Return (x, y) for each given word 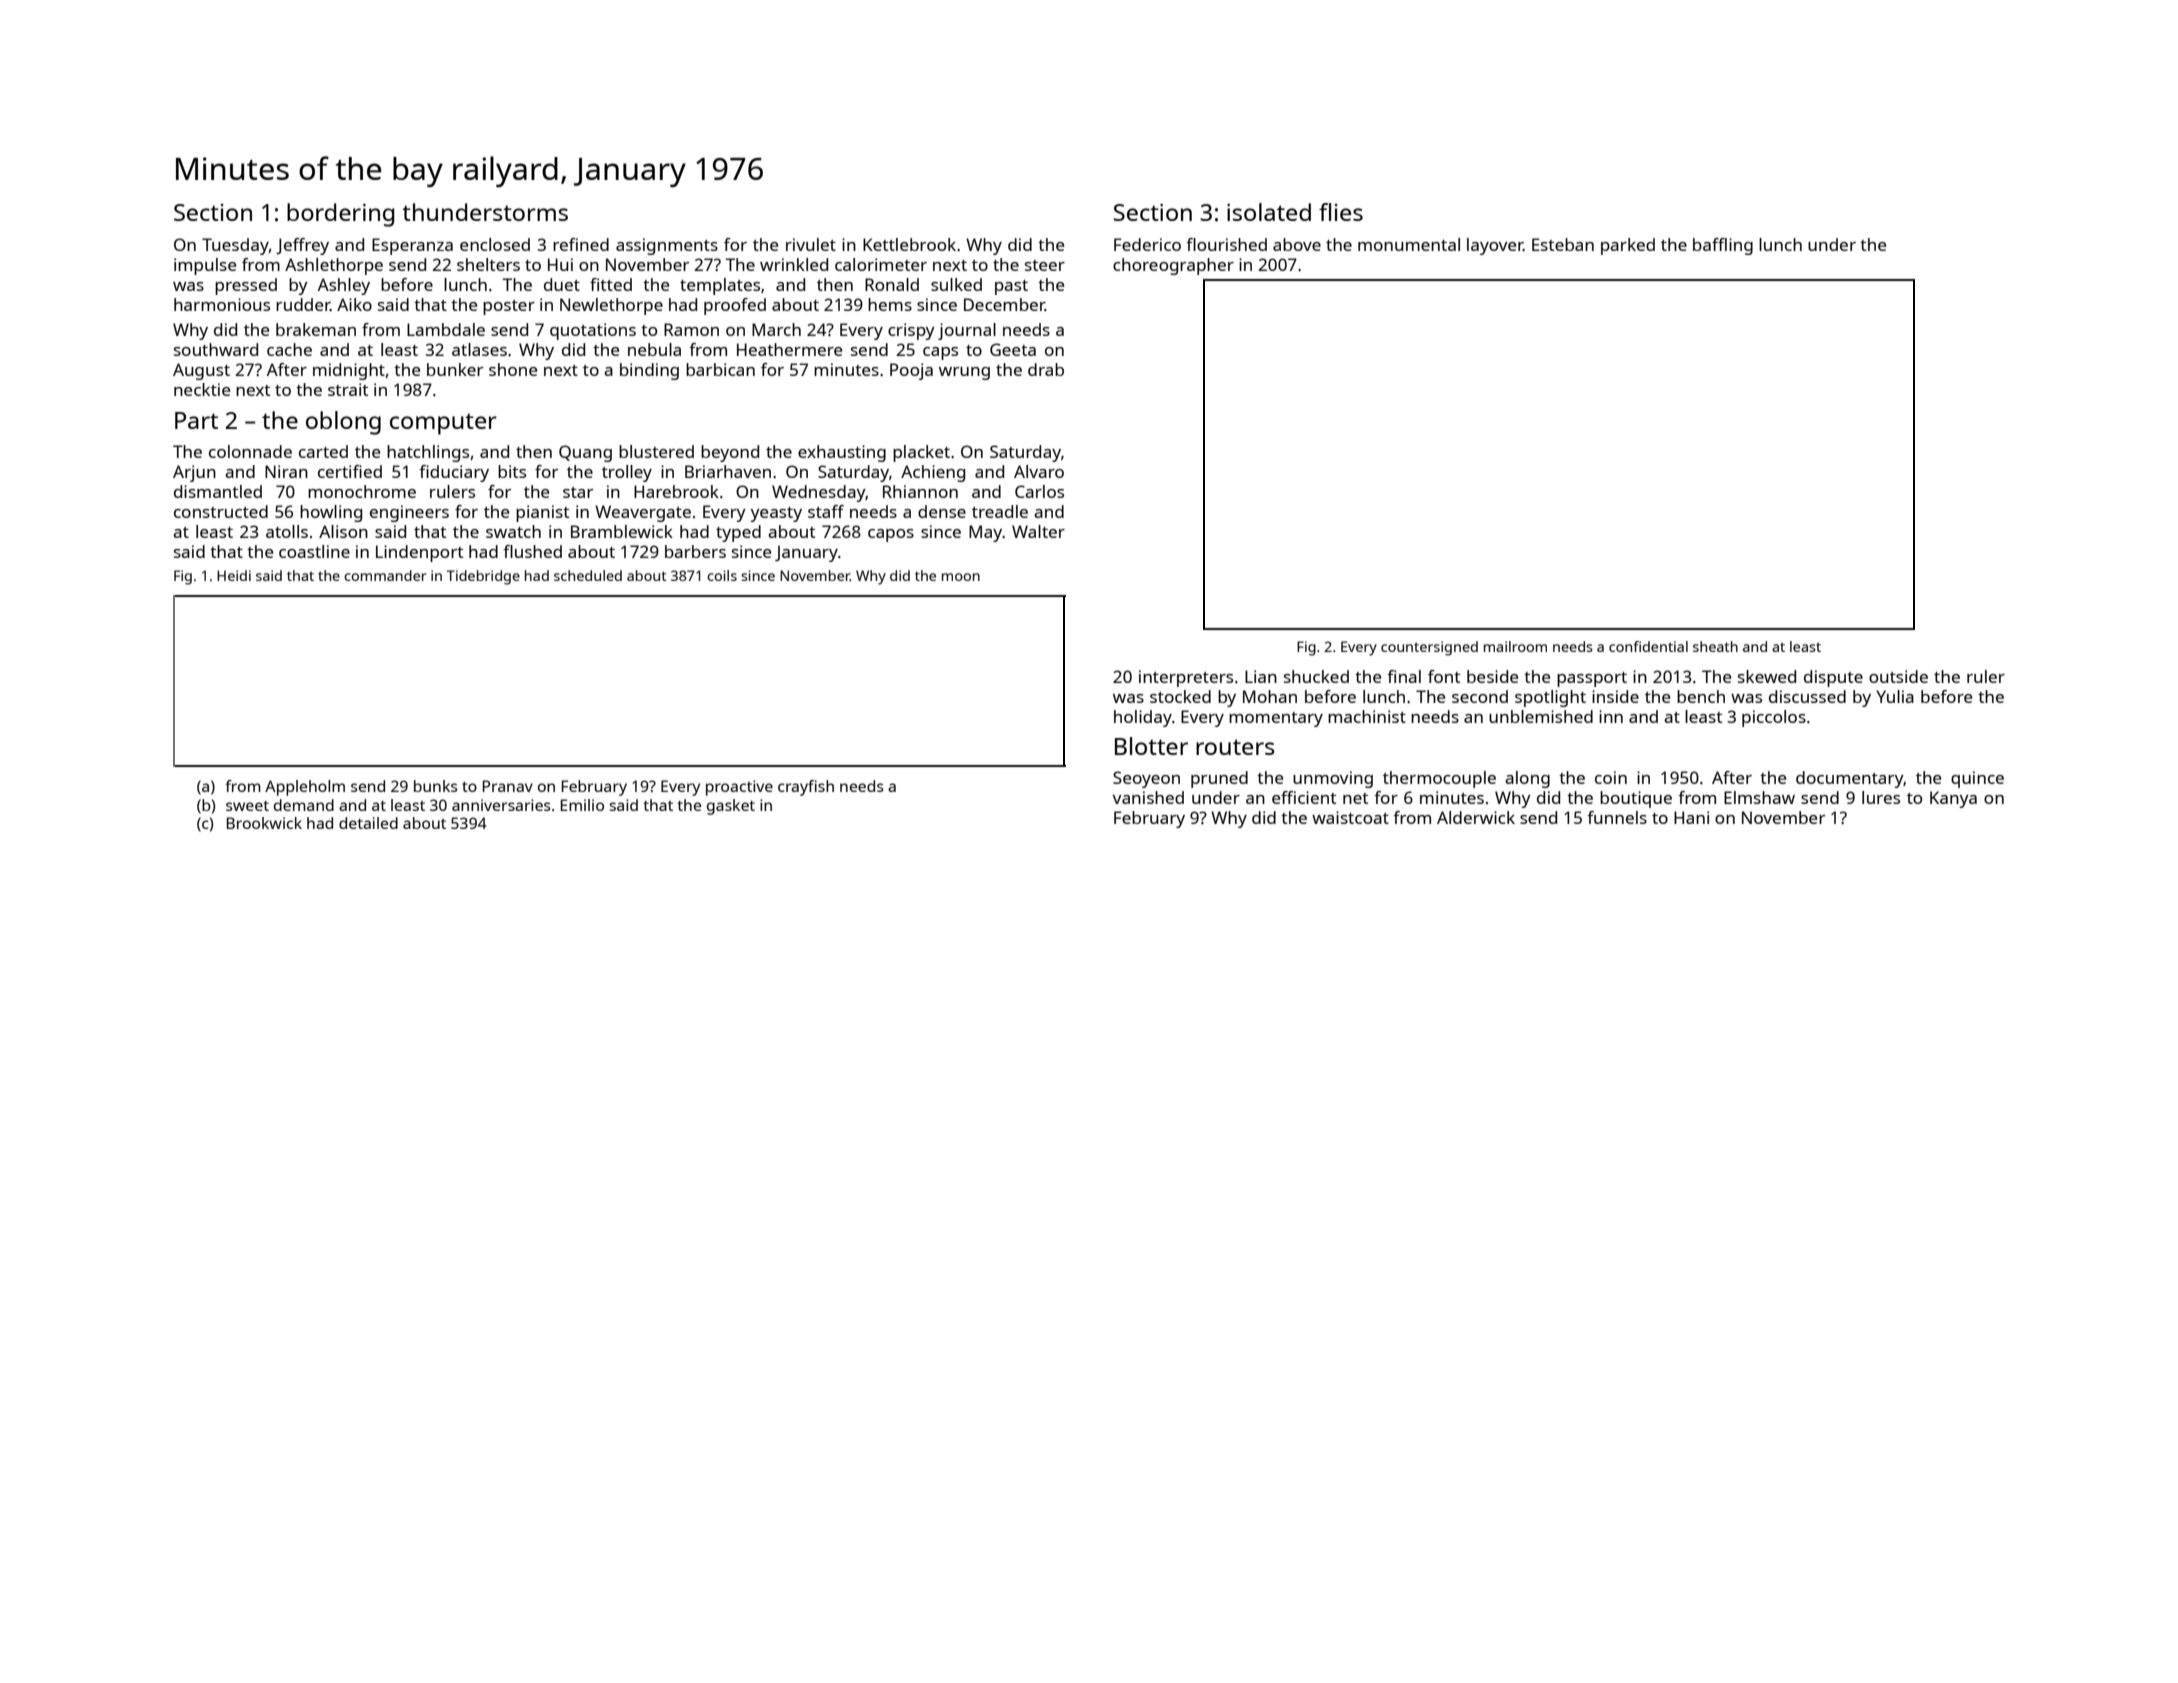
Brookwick (264, 823)
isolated (1269, 212)
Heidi (234, 575)
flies (1341, 212)
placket (921, 453)
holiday (1143, 718)
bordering (340, 215)
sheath (1715, 646)
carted (323, 451)
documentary (1849, 779)
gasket (731, 807)
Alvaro (1039, 471)
